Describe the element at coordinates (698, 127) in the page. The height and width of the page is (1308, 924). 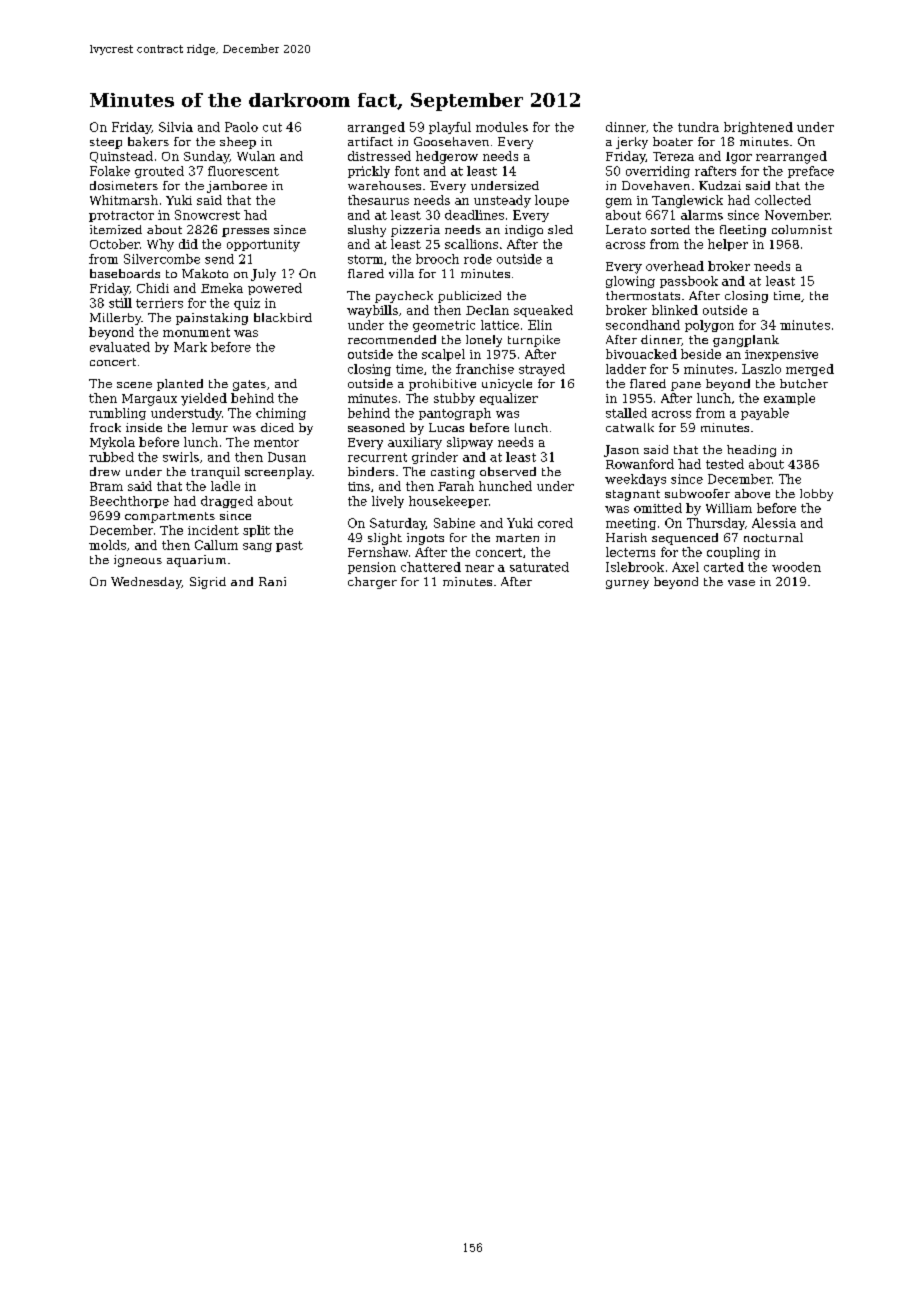
I see `tundra` at that location.
